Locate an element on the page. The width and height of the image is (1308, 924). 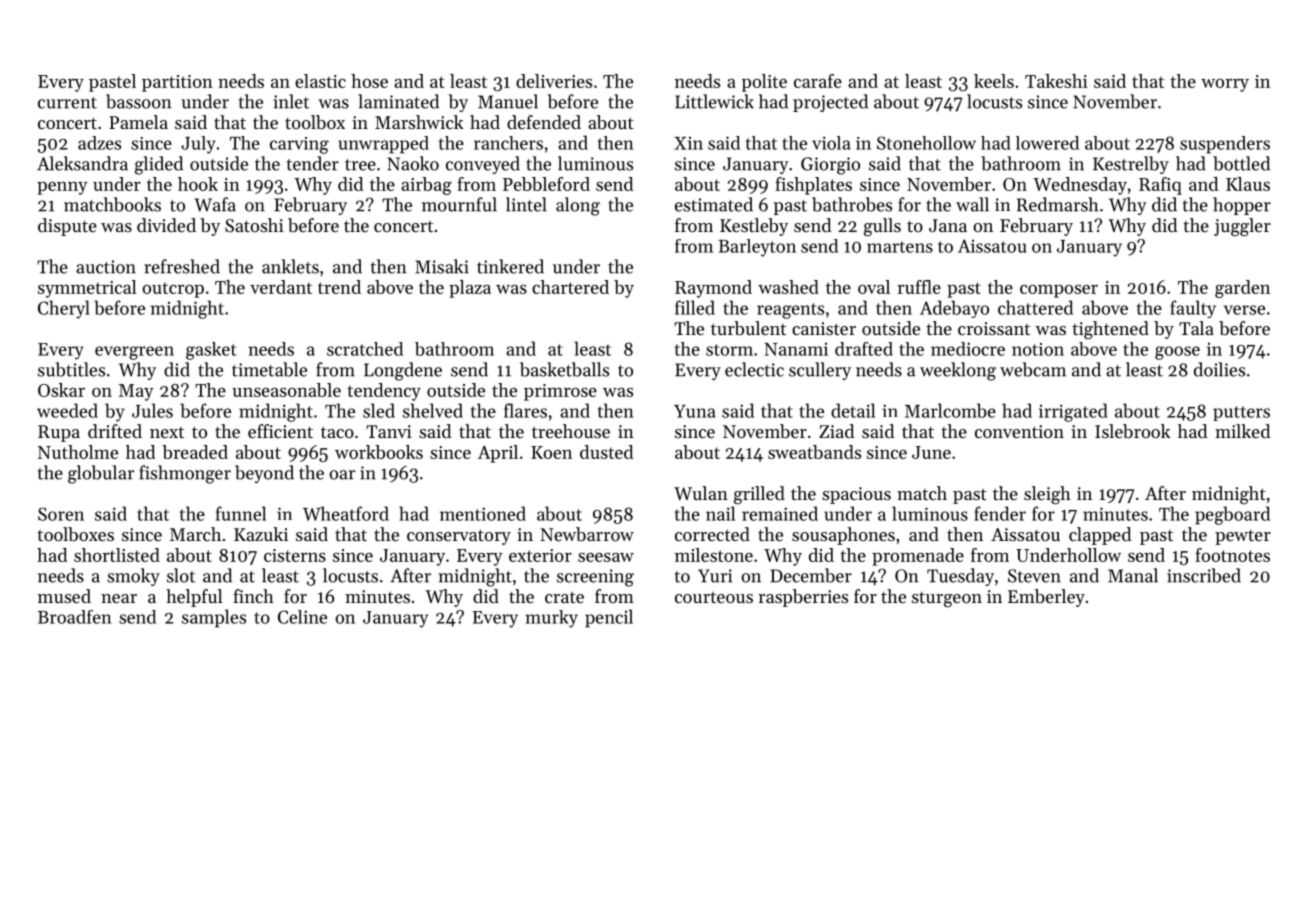
sousaphones is located at coordinates (843, 536).
